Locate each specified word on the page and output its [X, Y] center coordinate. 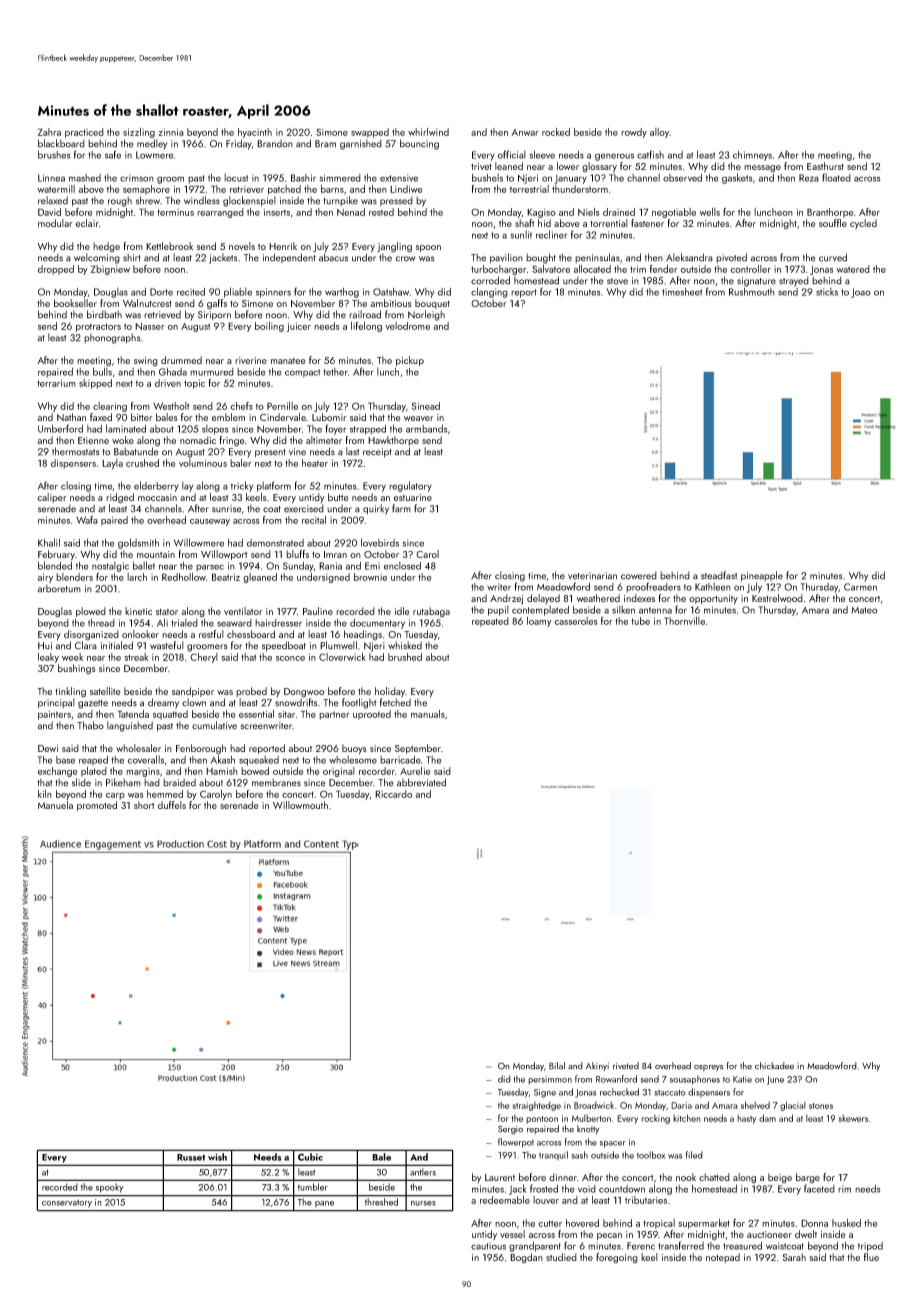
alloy [659, 133]
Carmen [860, 587]
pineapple [762, 576]
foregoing [617, 1258]
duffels [172, 805]
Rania [330, 566]
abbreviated [421, 782]
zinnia [171, 132]
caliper [51, 498]
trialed [184, 622]
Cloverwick [342, 657]
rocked [556, 132]
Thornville [684, 621]
